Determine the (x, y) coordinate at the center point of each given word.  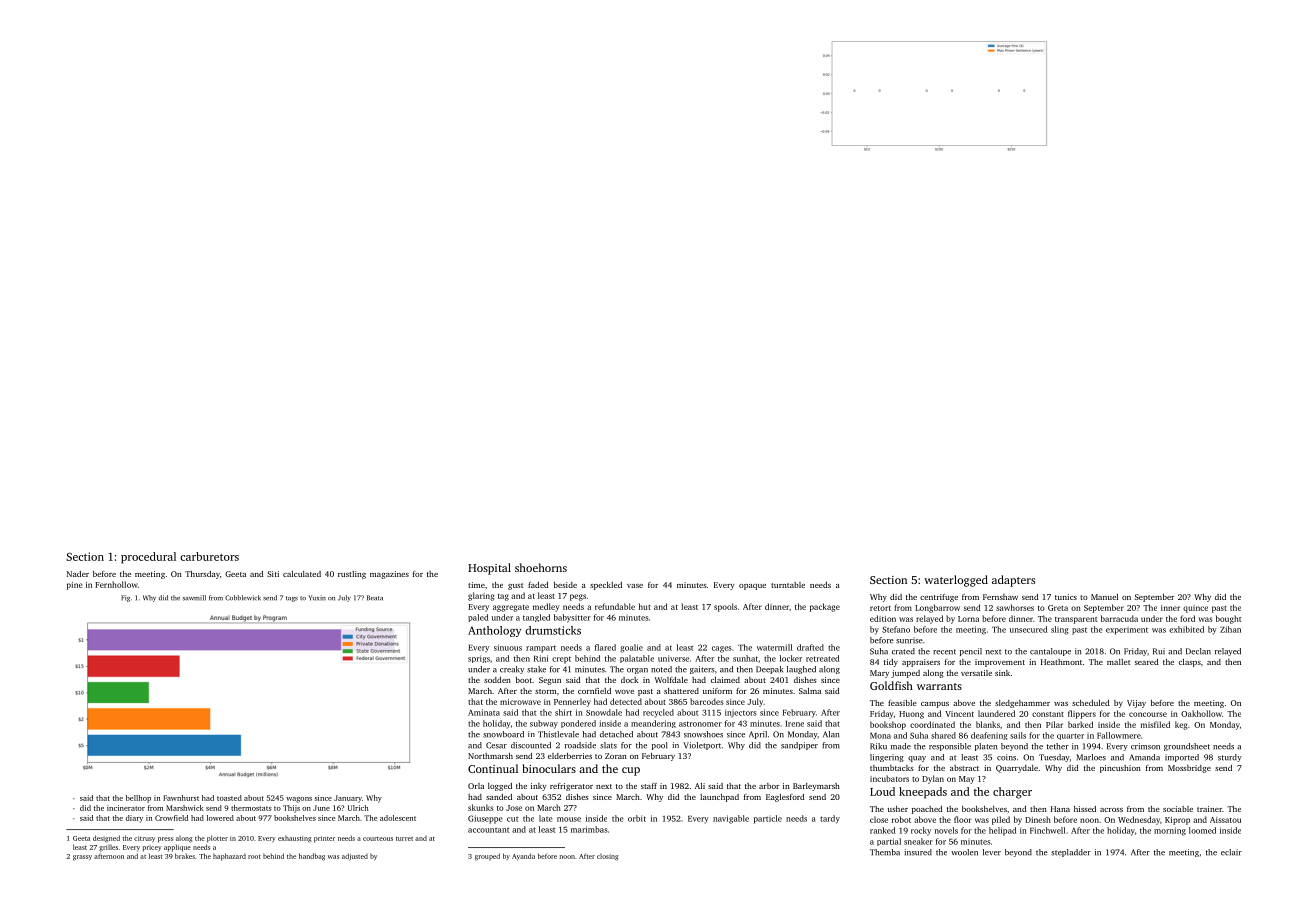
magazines (389, 575)
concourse (1148, 714)
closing (607, 857)
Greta (1058, 608)
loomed (1202, 830)
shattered (681, 691)
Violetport (702, 746)
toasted (229, 798)
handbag (312, 857)
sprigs (479, 659)
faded (538, 585)
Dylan (933, 779)
